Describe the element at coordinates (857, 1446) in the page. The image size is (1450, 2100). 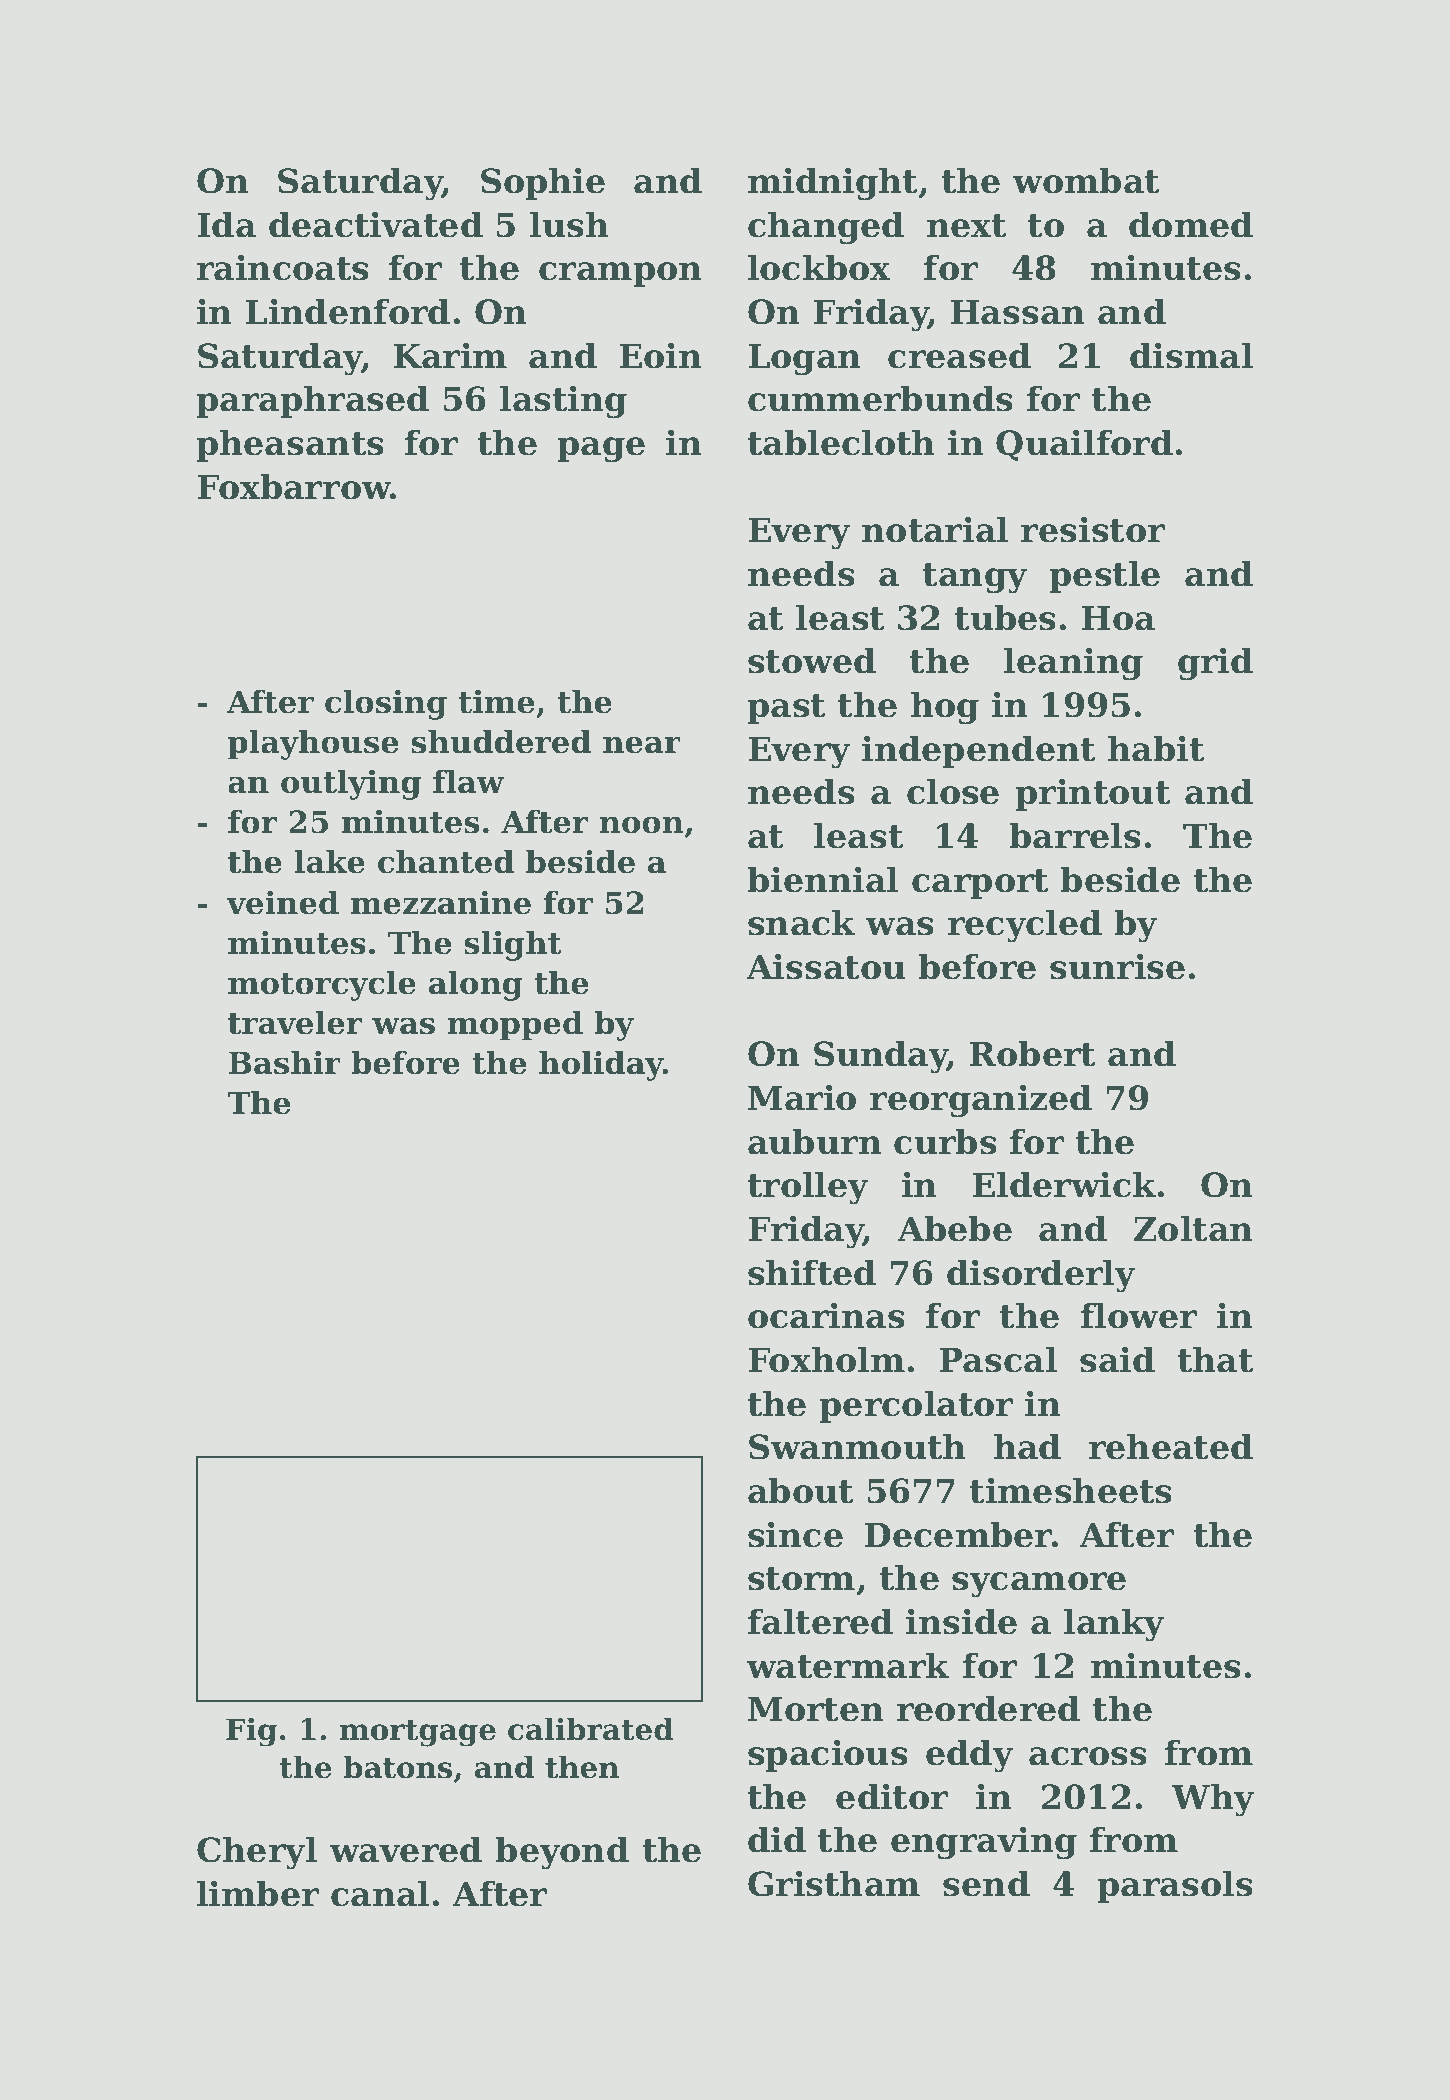
I see `Swanmouth` at that location.
